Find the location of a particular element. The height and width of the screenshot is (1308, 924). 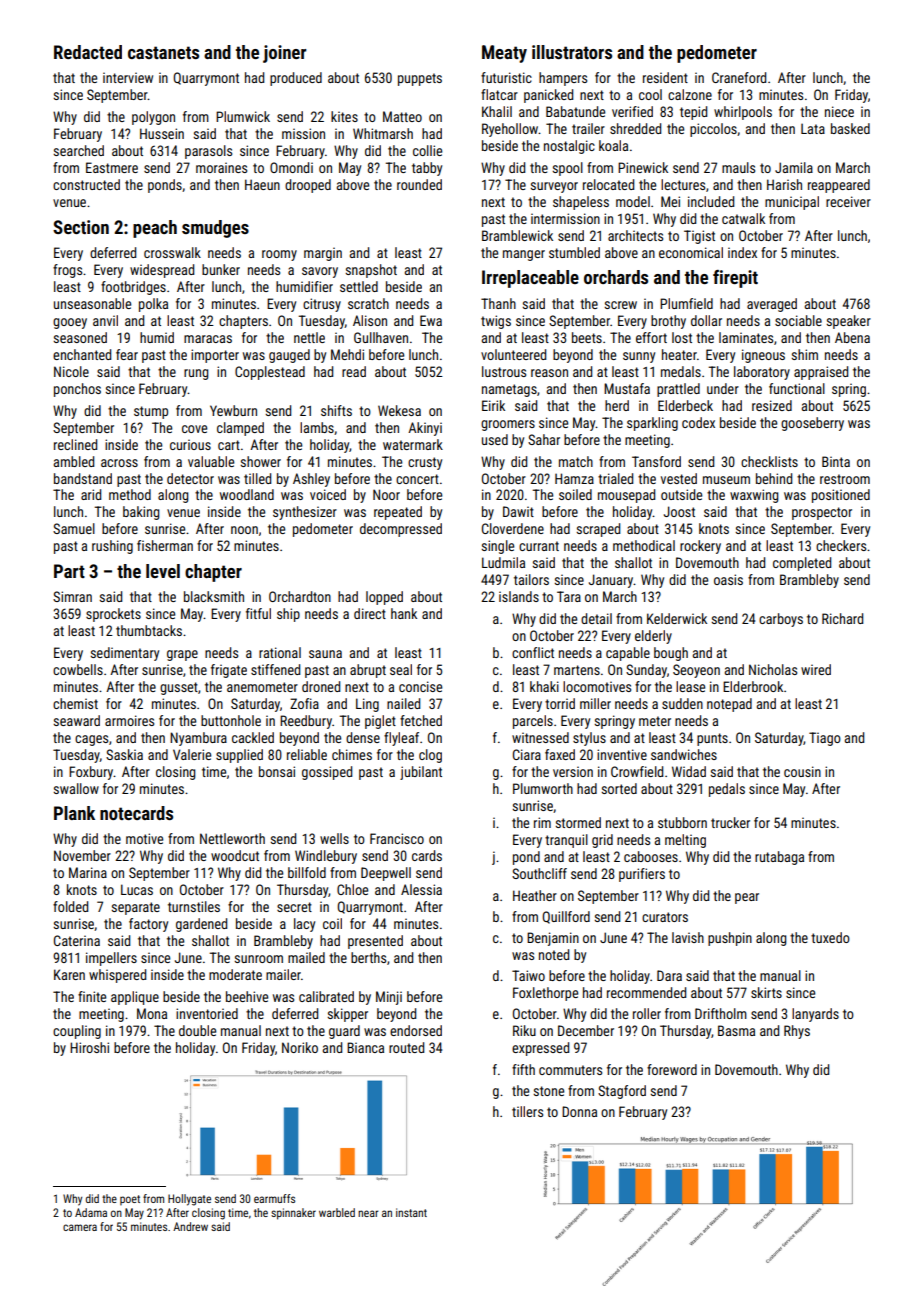

stubborn is located at coordinates (682, 822).
